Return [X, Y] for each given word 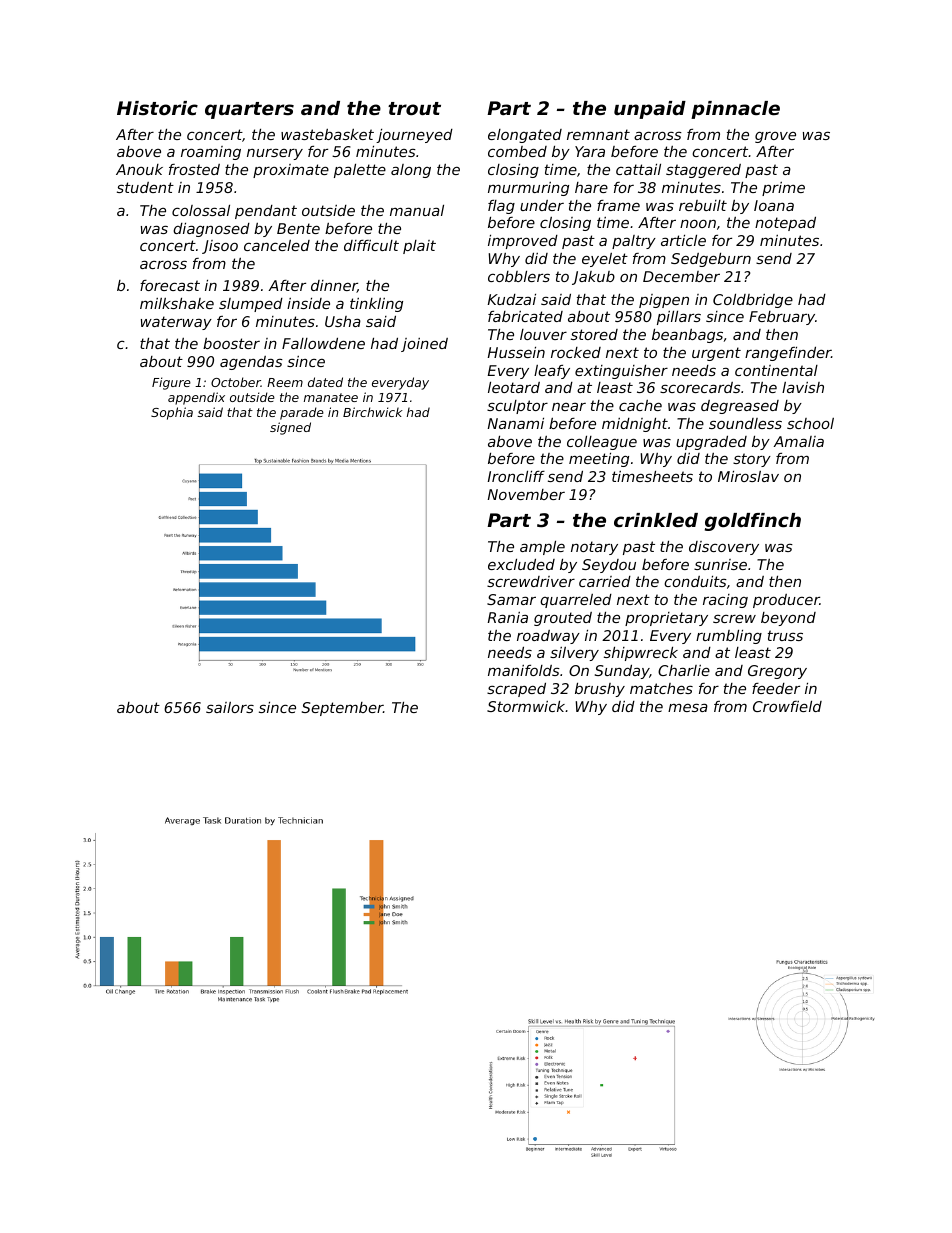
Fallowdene [323, 343]
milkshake [177, 303]
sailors [230, 707]
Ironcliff [516, 476]
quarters [249, 110]
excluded [521, 564]
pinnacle [735, 110]
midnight [635, 425]
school [810, 423]
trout [414, 108]
